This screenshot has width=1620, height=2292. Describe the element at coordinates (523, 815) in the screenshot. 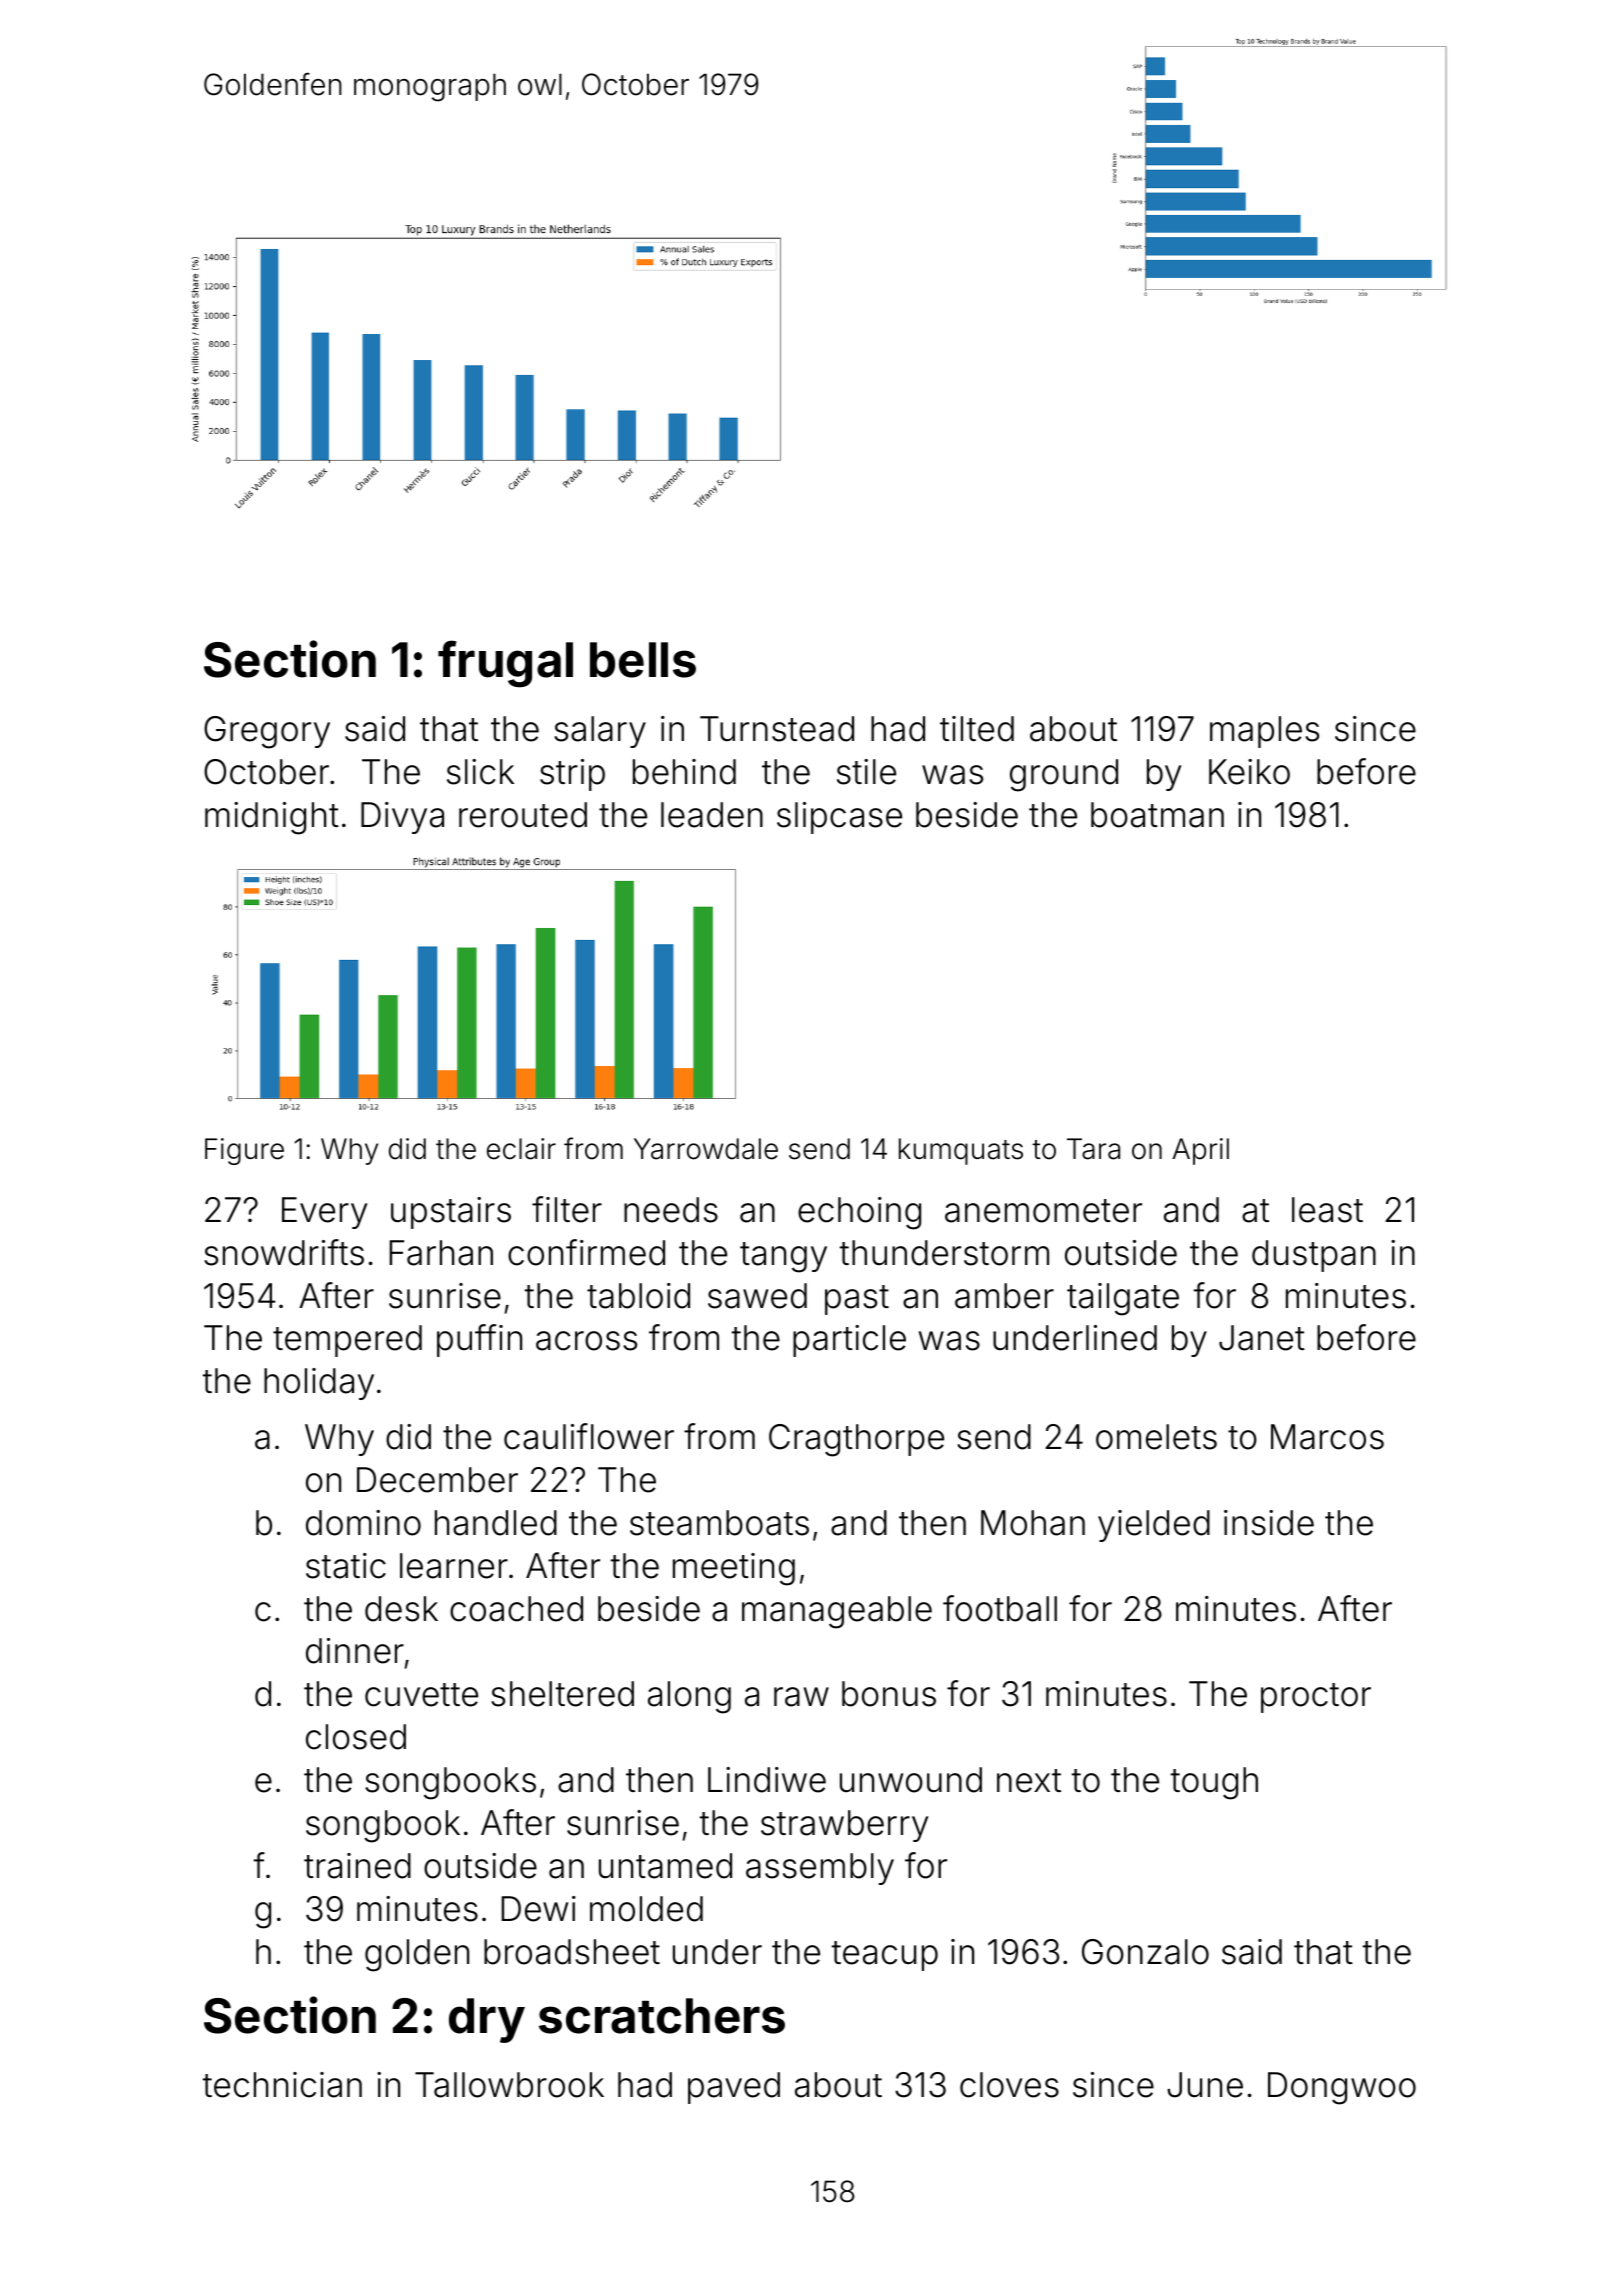

I see `rerouted` at that location.
